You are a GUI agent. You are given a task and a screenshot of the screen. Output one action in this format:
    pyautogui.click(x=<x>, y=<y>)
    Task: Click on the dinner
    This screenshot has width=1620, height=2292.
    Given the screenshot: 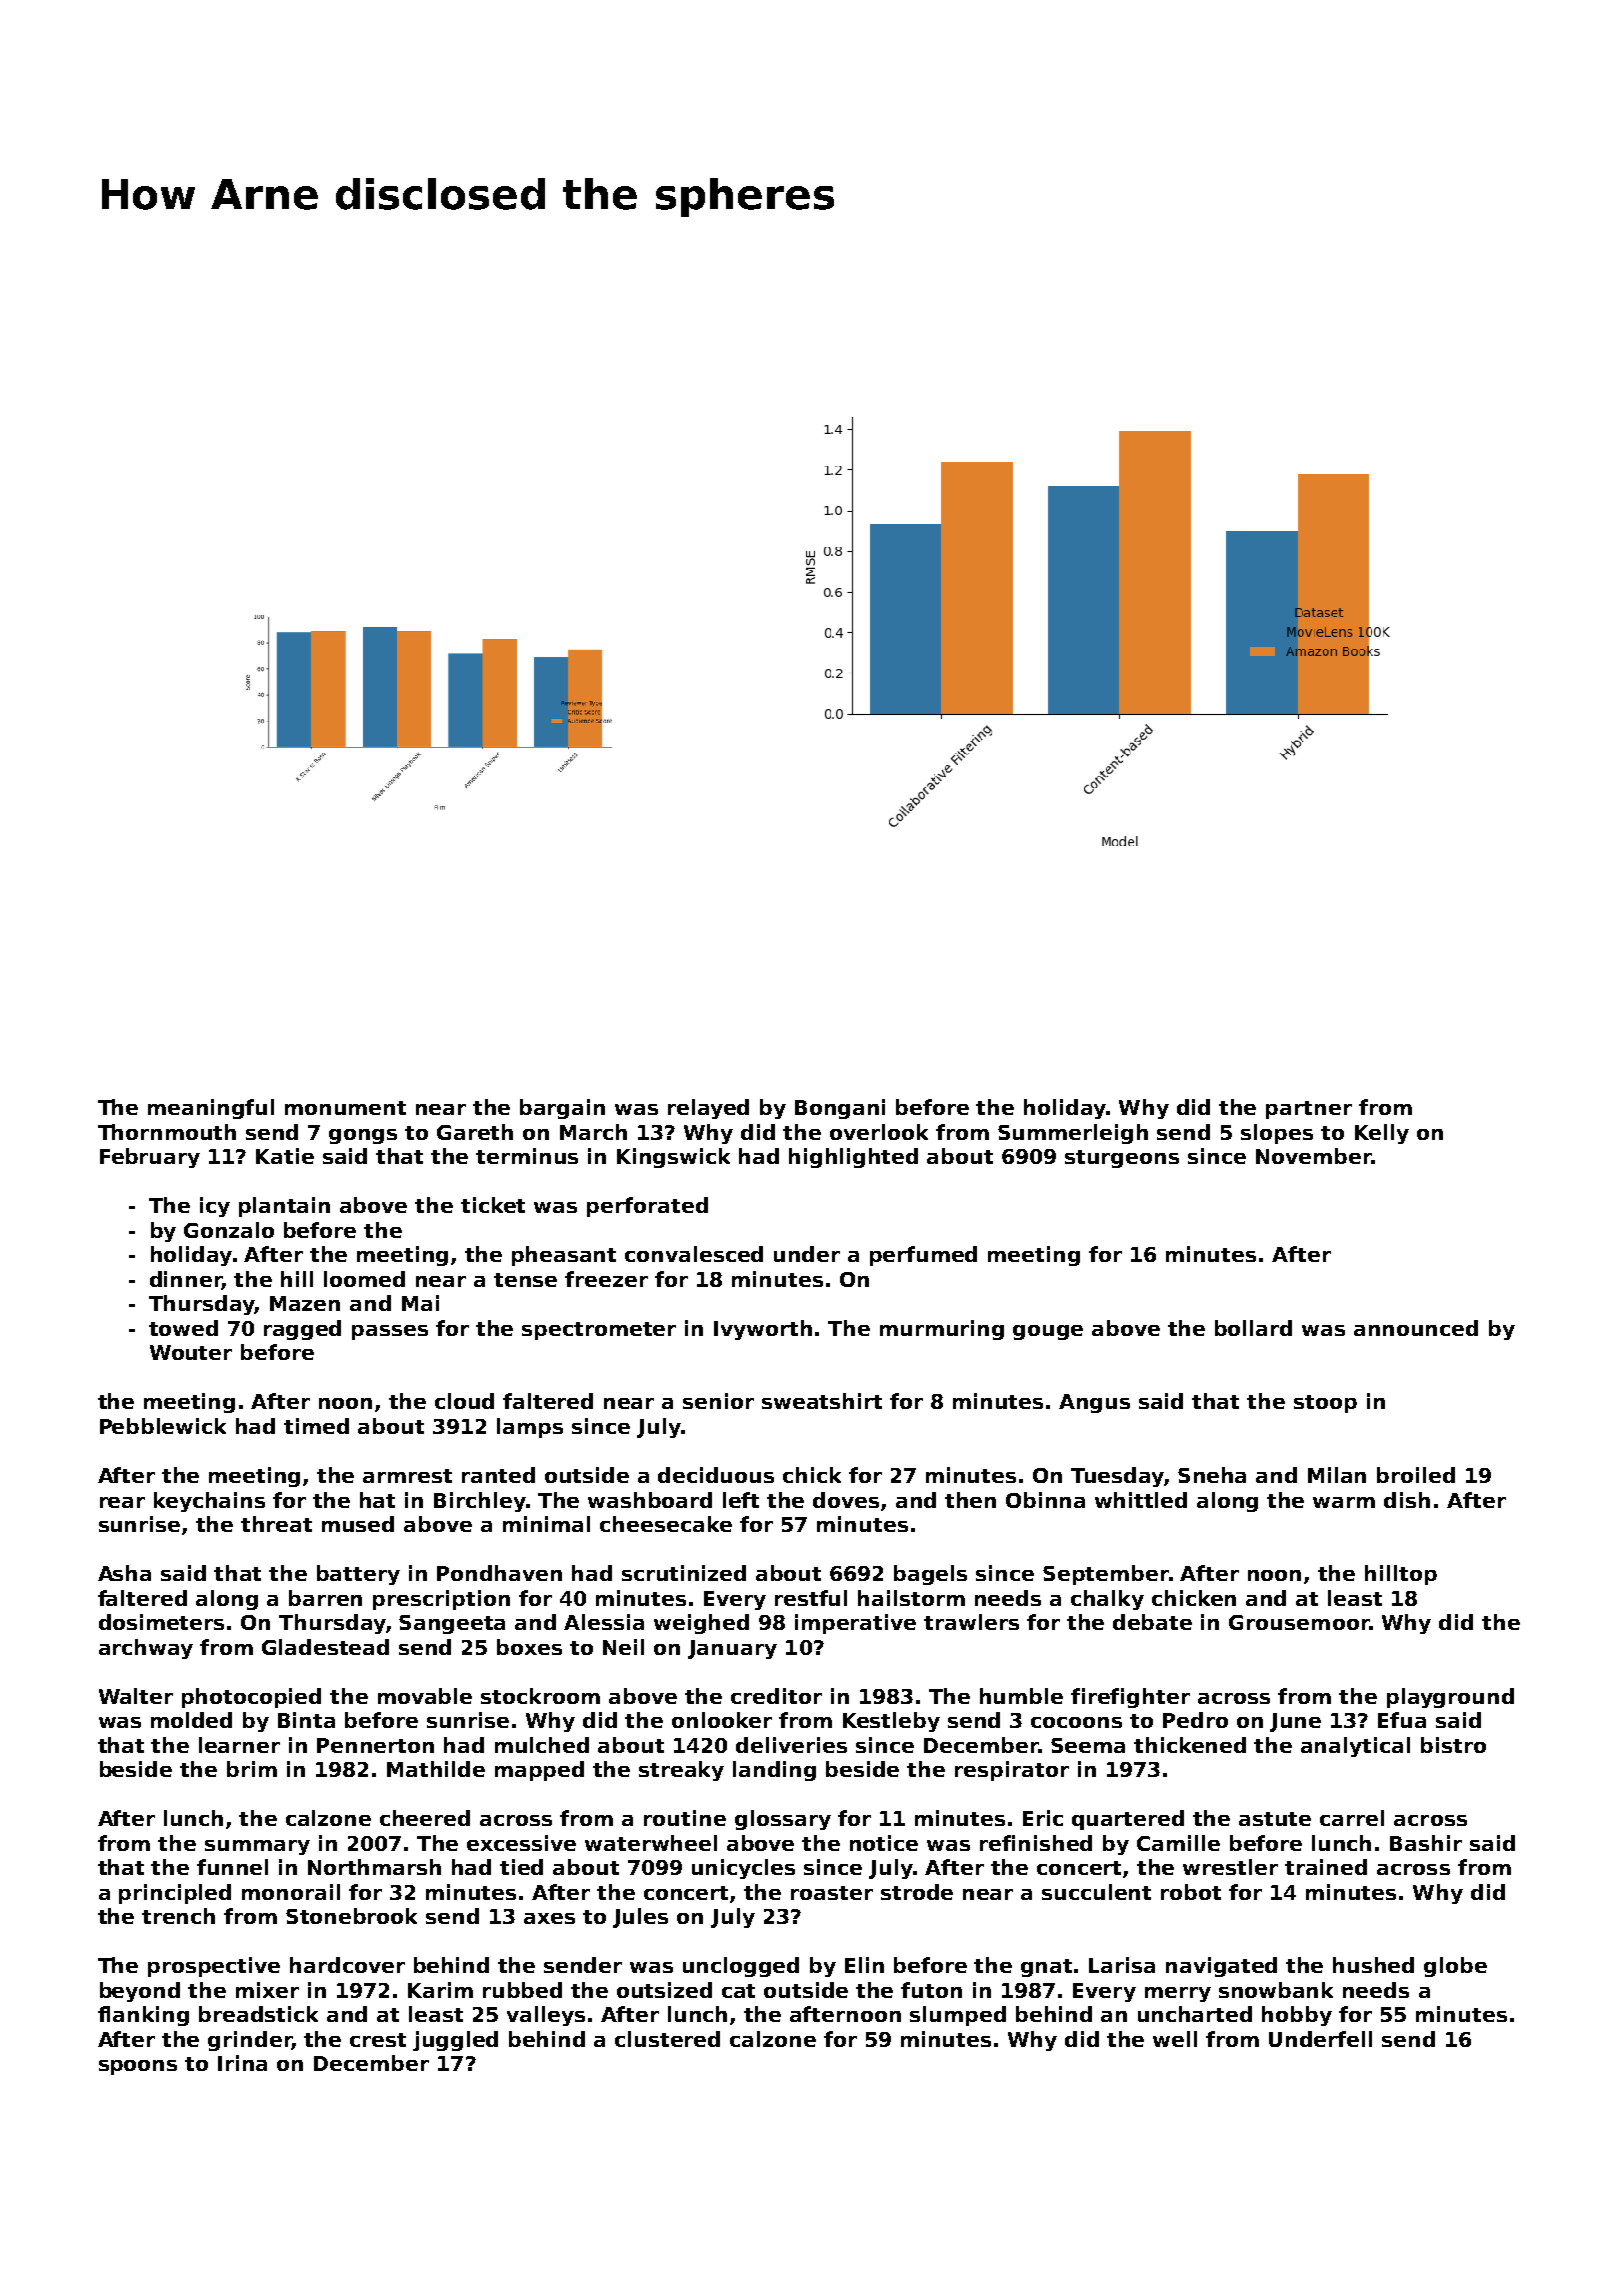 What is the action you would take?
    pyautogui.click(x=186, y=1280)
